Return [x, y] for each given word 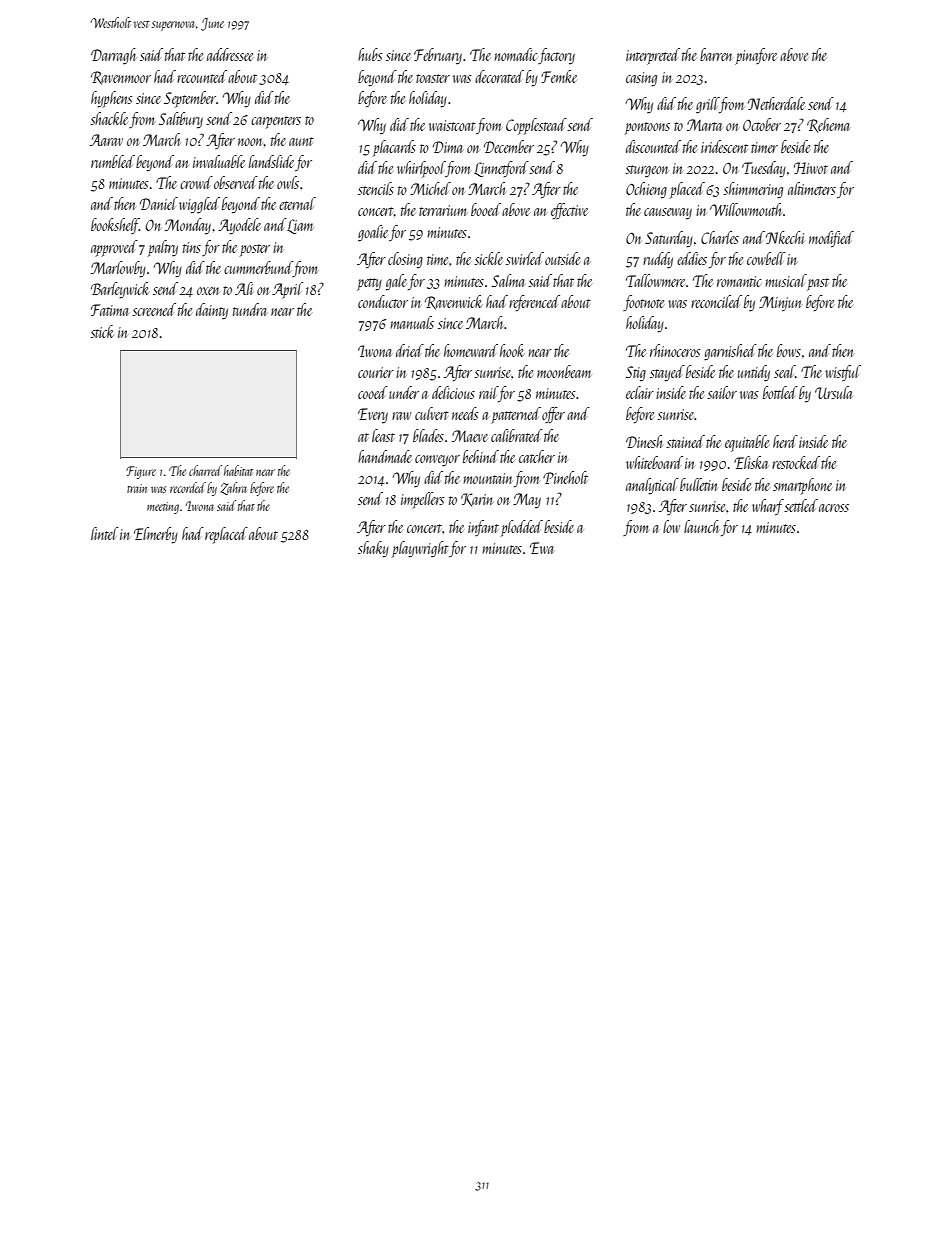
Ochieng [646, 190]
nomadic [517, 56]
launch [701, 526]
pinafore [756, 56]
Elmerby [156, 535]
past [818, 284]
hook [512, 350]
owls [288, 182]
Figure [141, 472]
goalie [373, 233]
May [527, 500]
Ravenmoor [121, 78]
